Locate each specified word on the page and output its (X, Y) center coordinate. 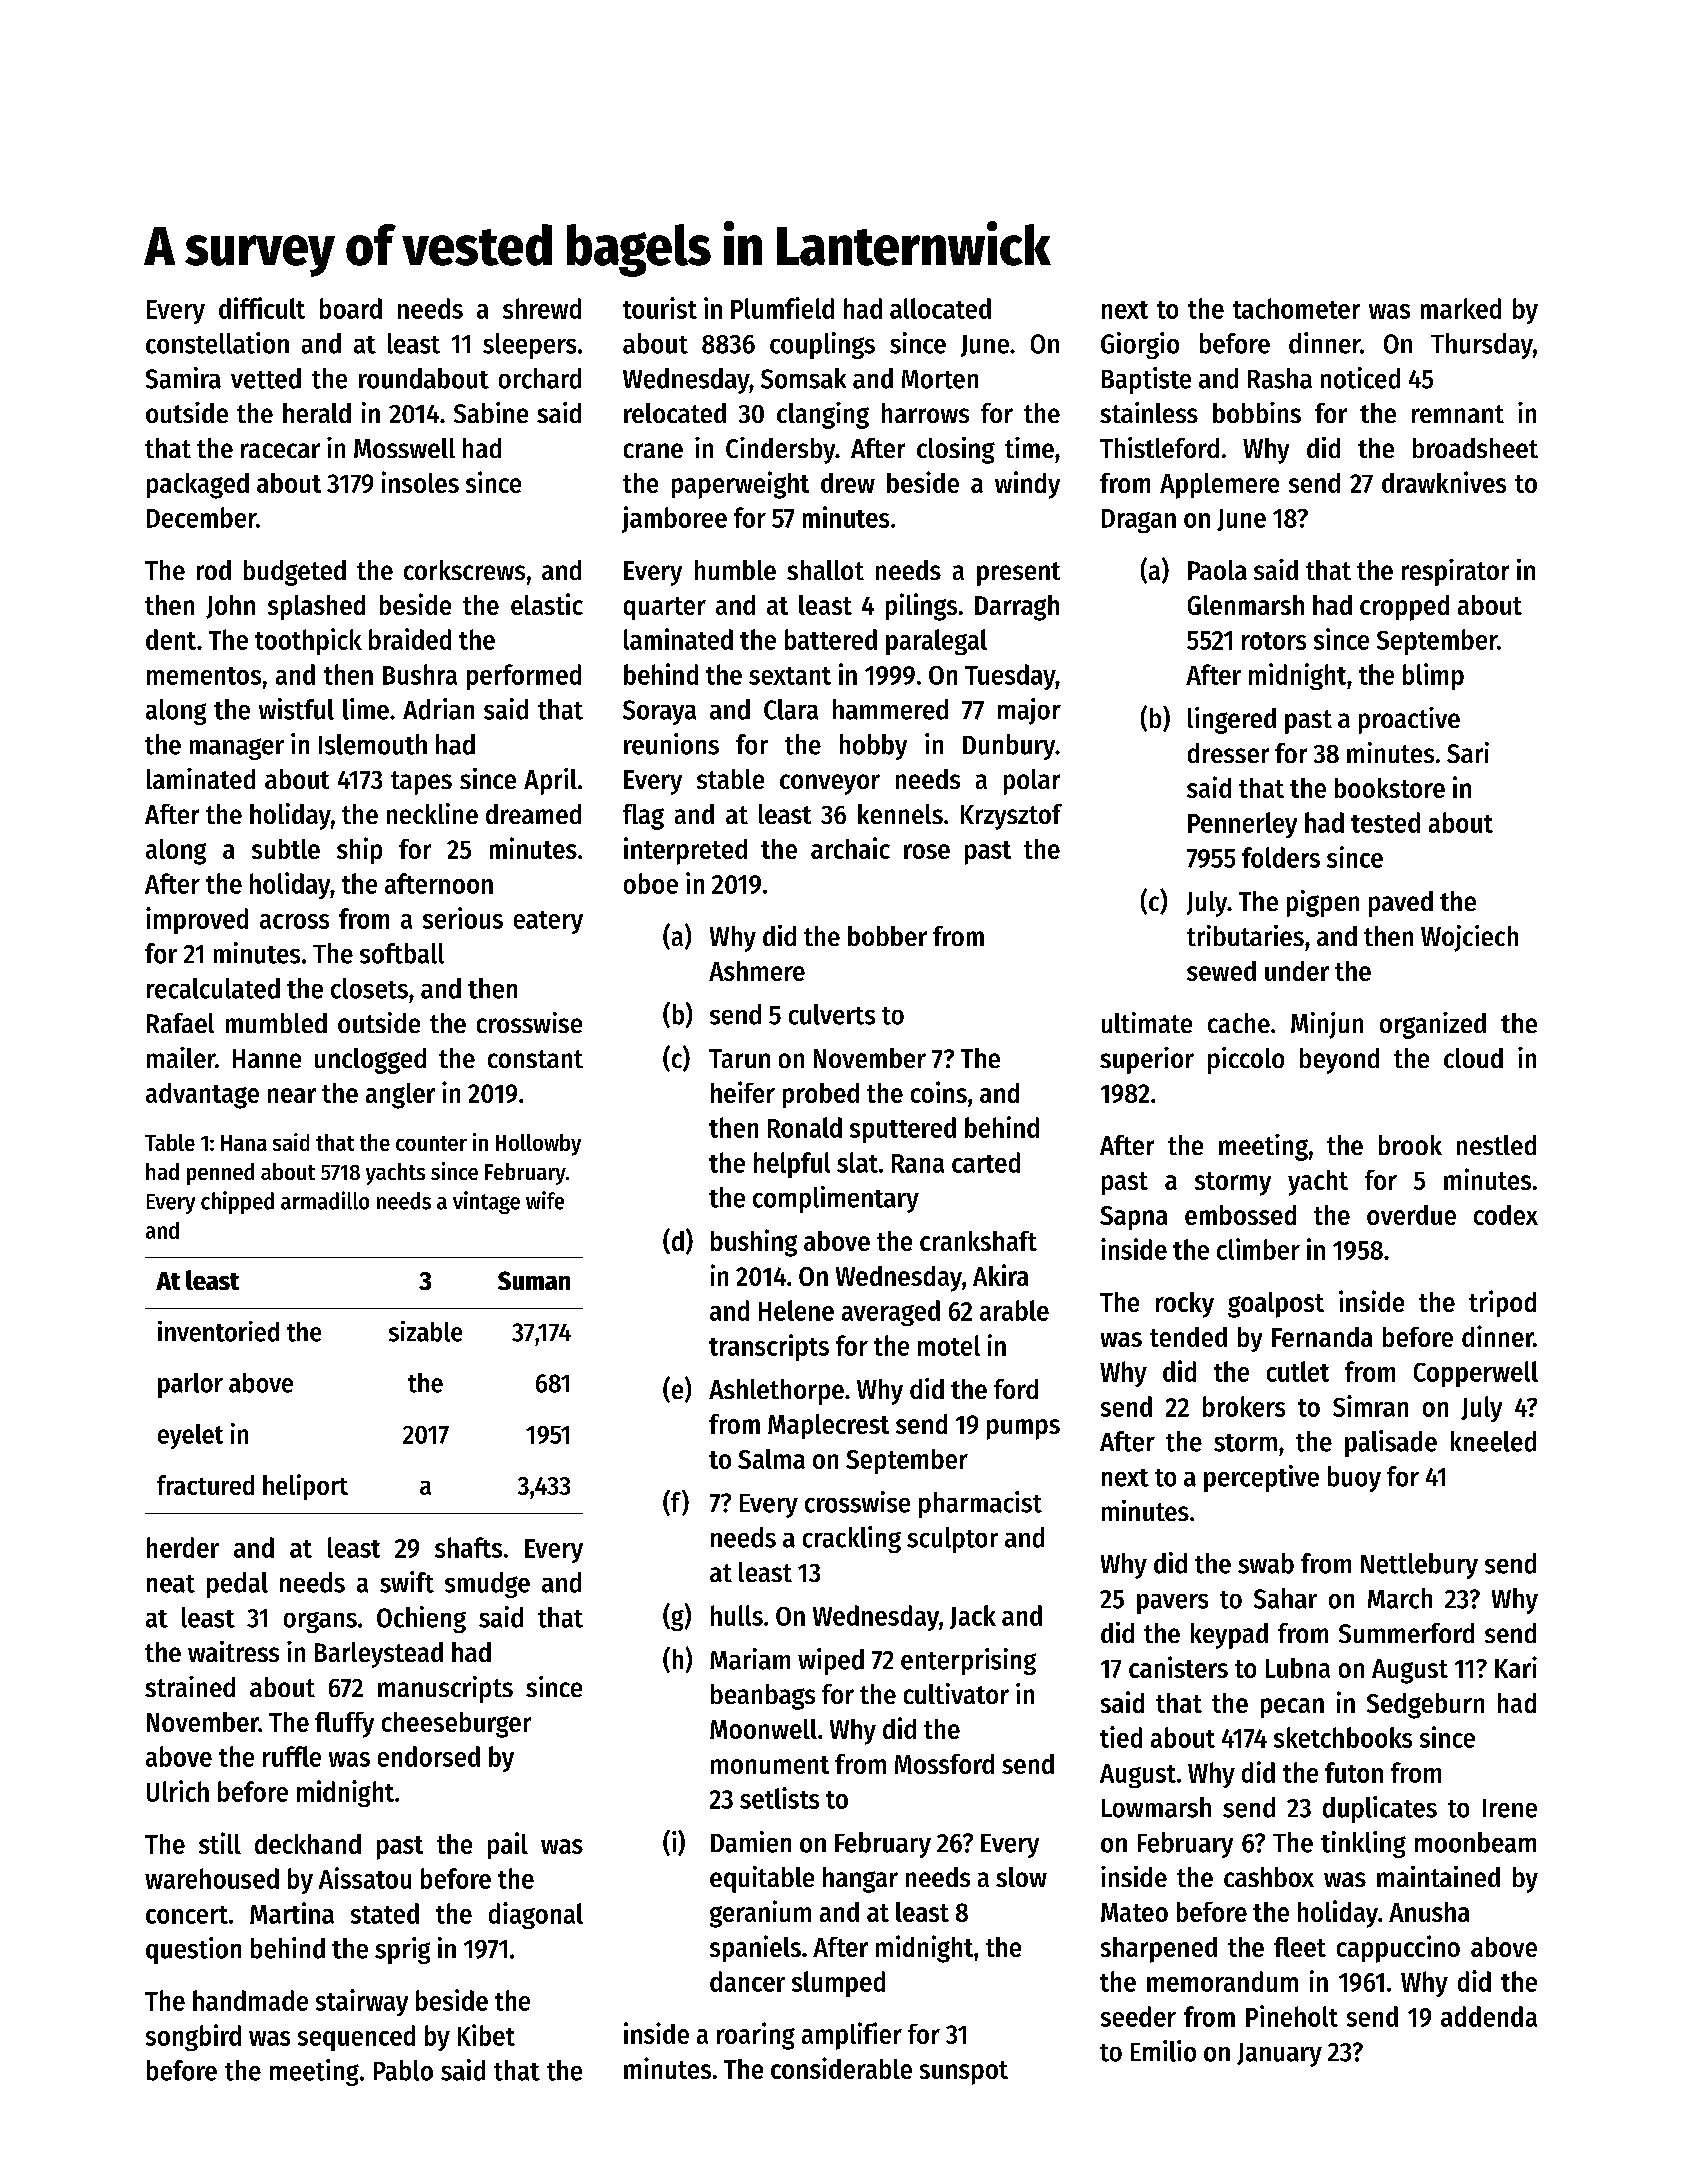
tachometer (1296, 308)
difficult (262, 308)
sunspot (964, 2073)
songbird (193, 2037)
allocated (940, 308)
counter (431, 1143)
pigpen (1323, 903)
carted (986, 1162)
